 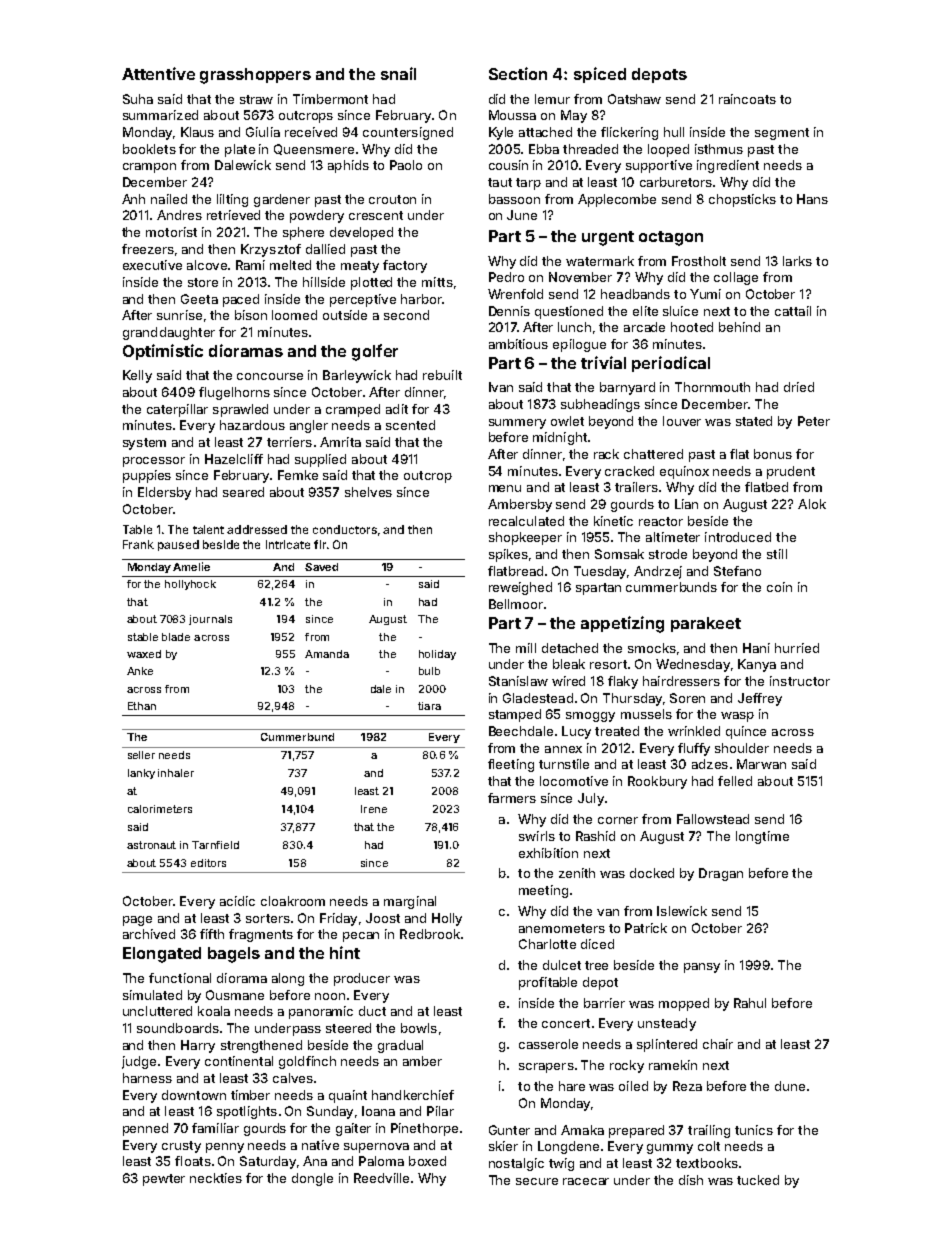 I want to click on locomotive, so click(x=574, y=781).
